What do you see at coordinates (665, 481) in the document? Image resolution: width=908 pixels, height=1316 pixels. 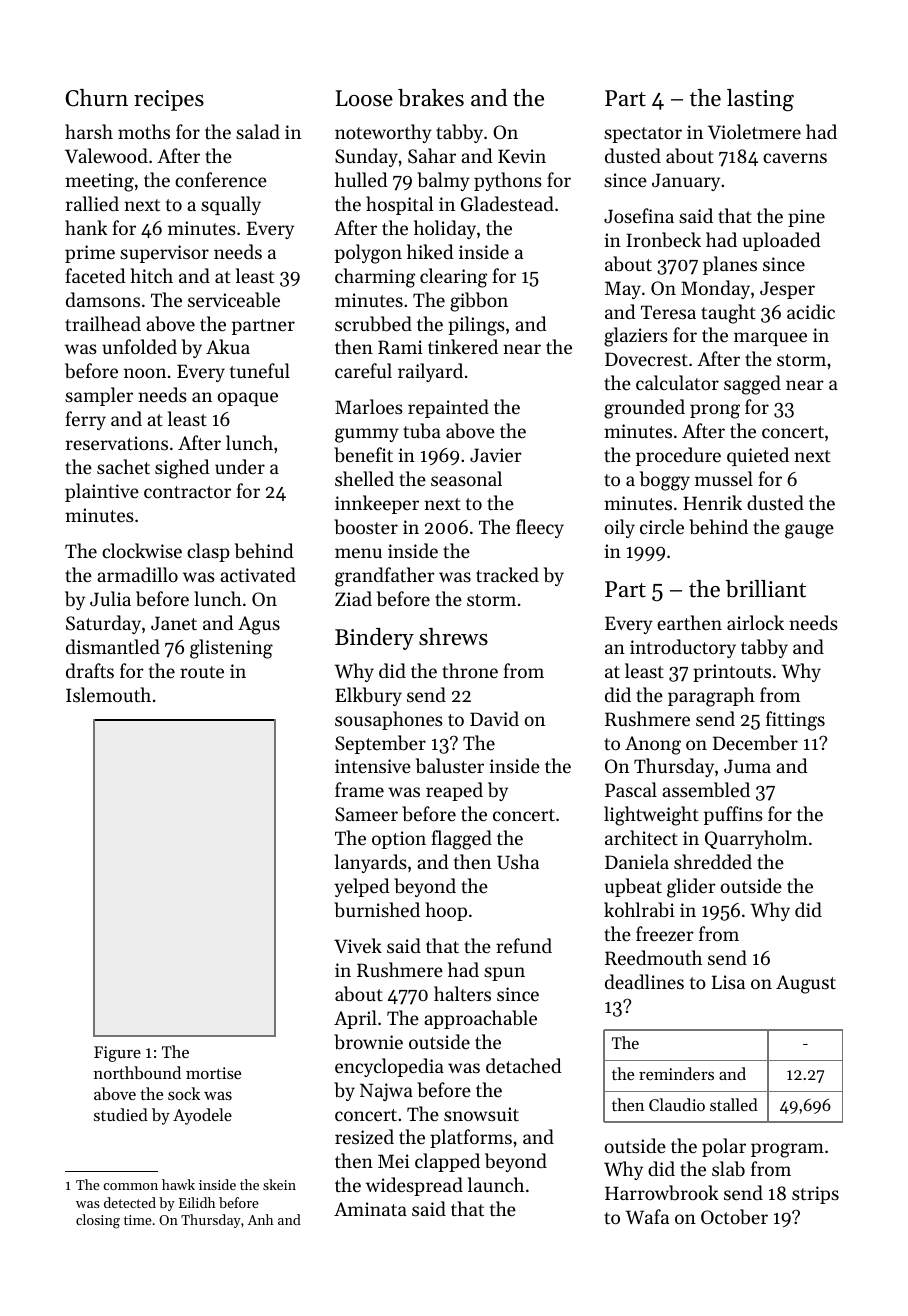 I see `boggy` at bounding box center [665, 481].
